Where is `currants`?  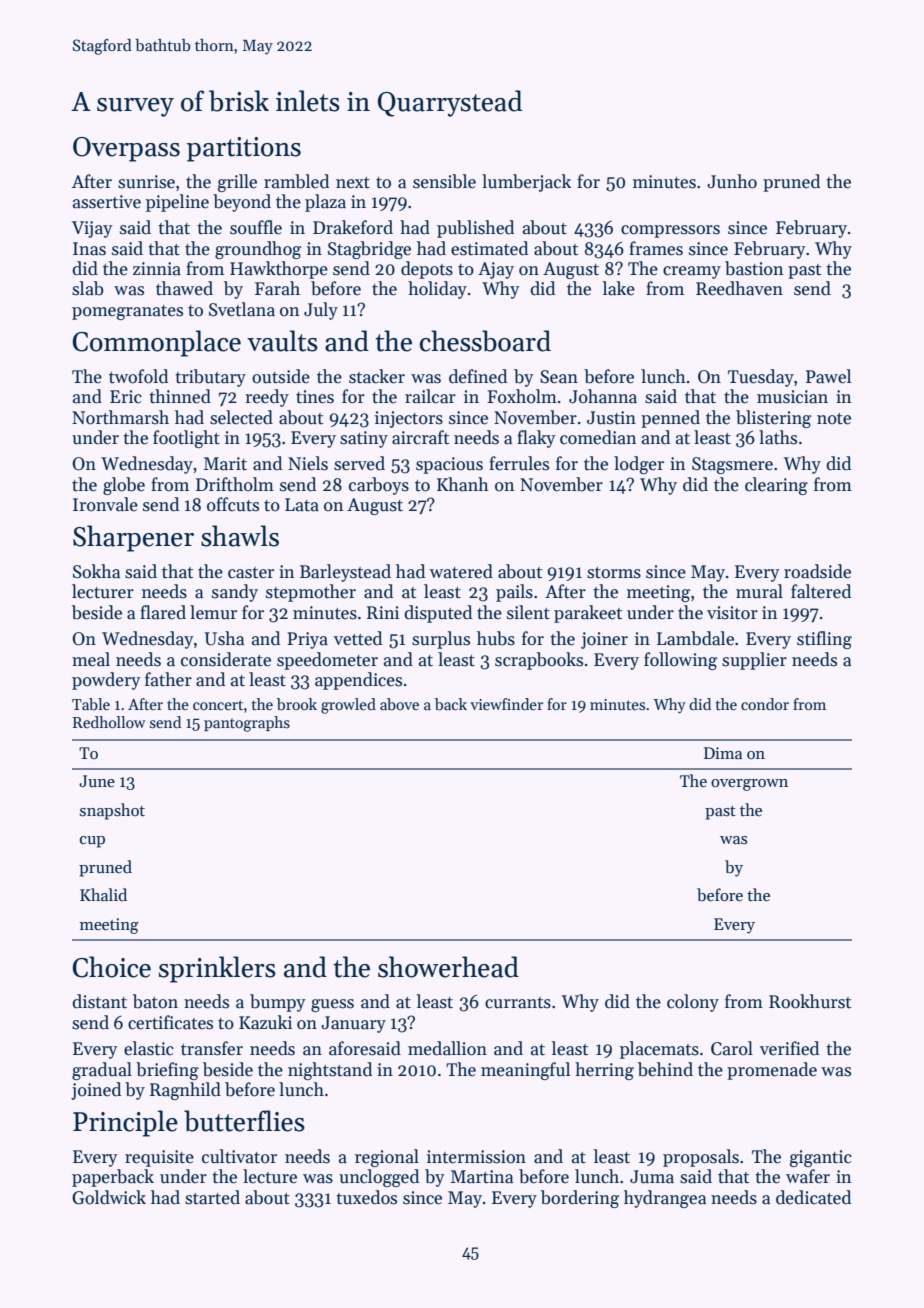 currants is located at coordinates (518, 1003).
